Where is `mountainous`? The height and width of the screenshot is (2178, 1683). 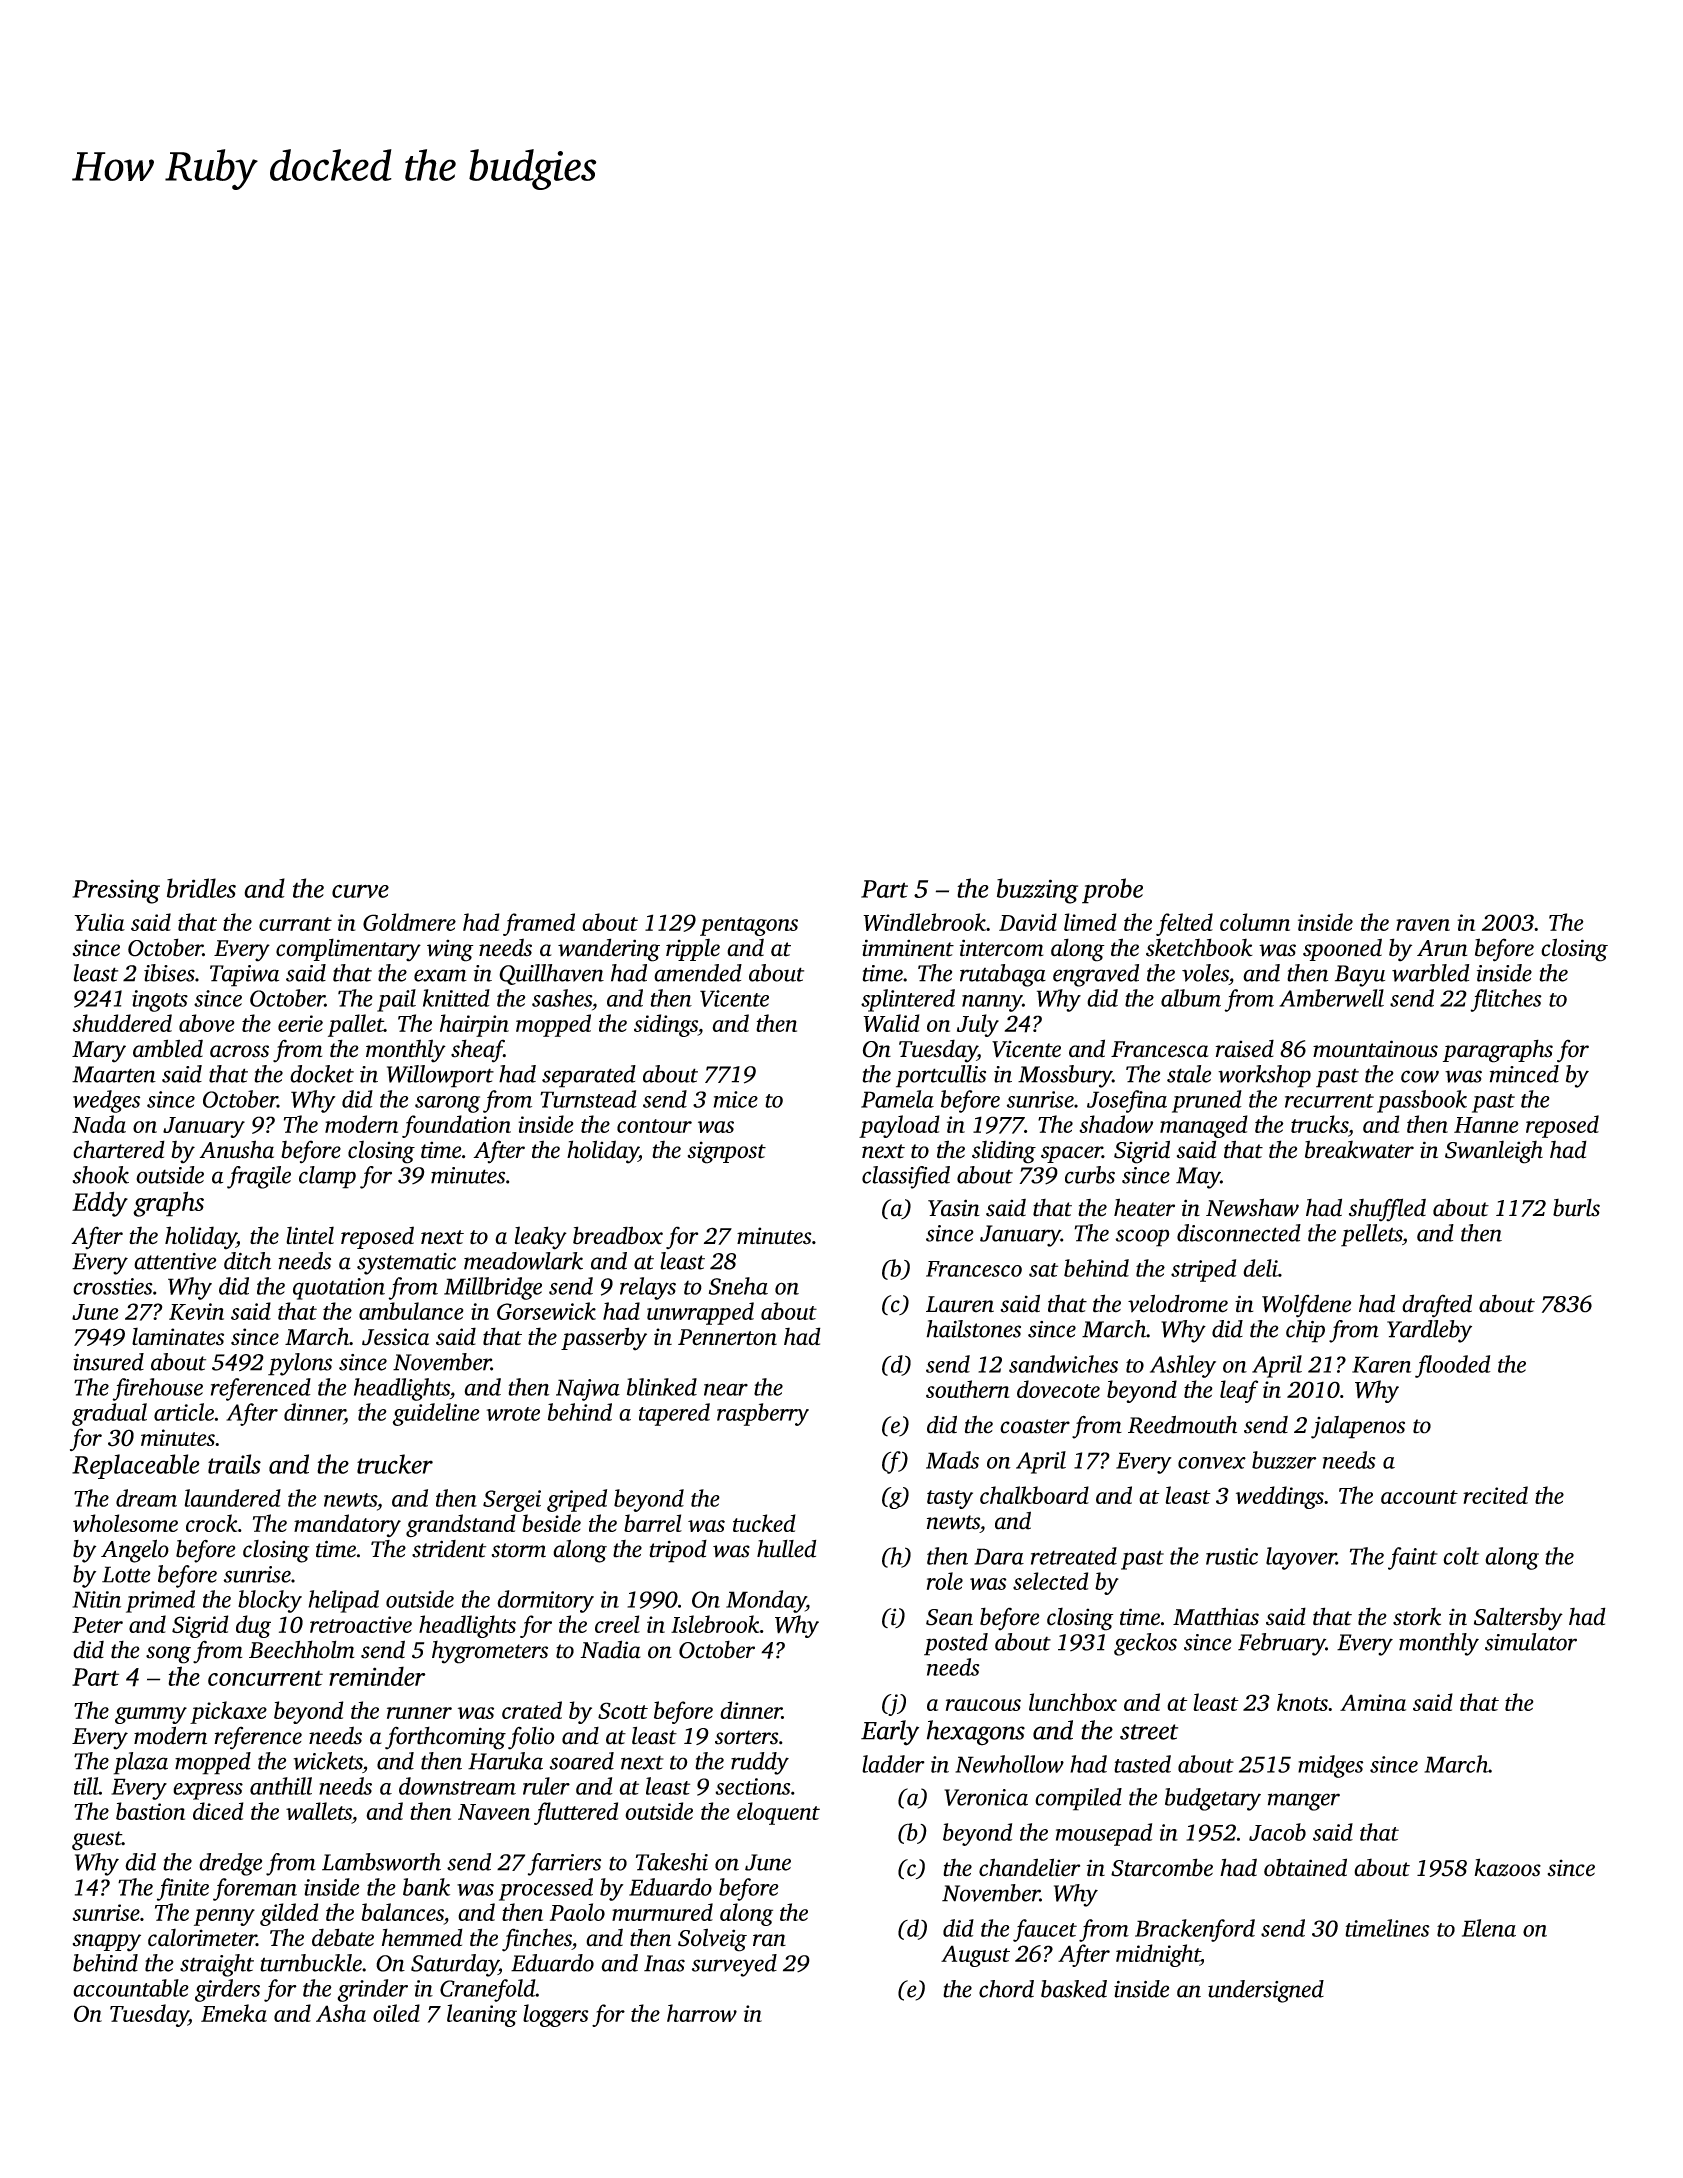 mountainous is located at coordinates (1375, 1049).
